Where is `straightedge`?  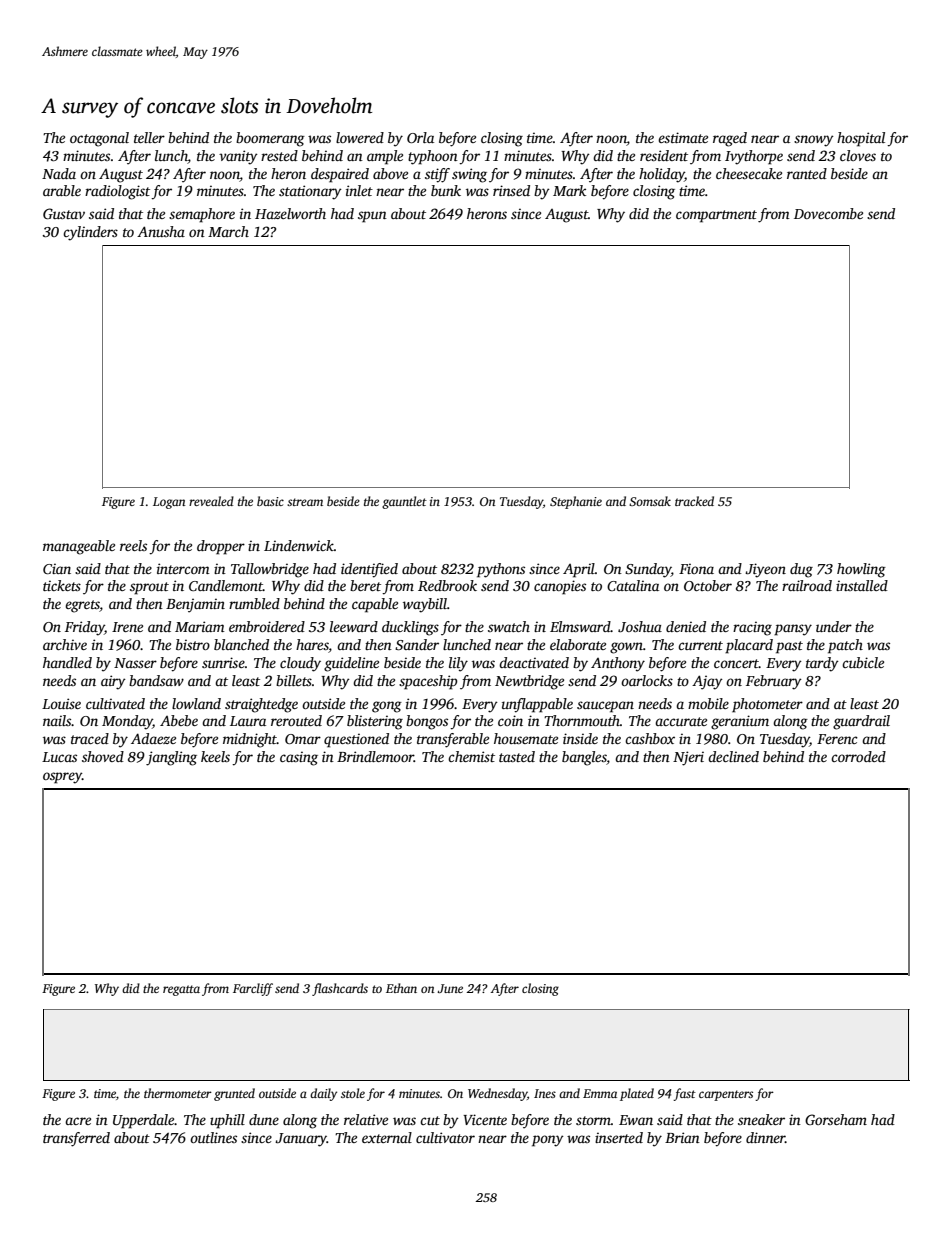 straightedge is located at coordinates (261, 705).
